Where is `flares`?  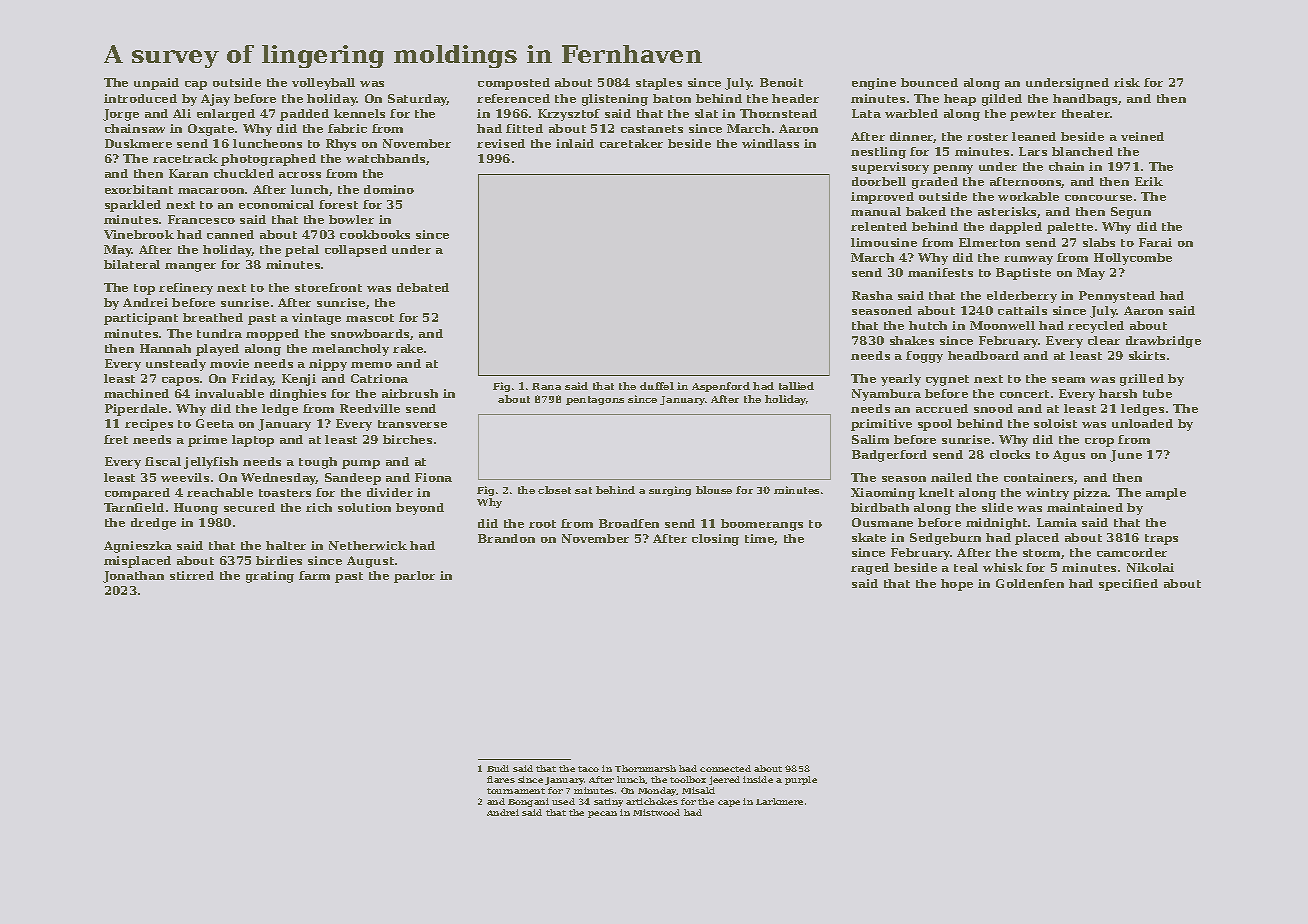 flares is located at coordinates (501, 779).
